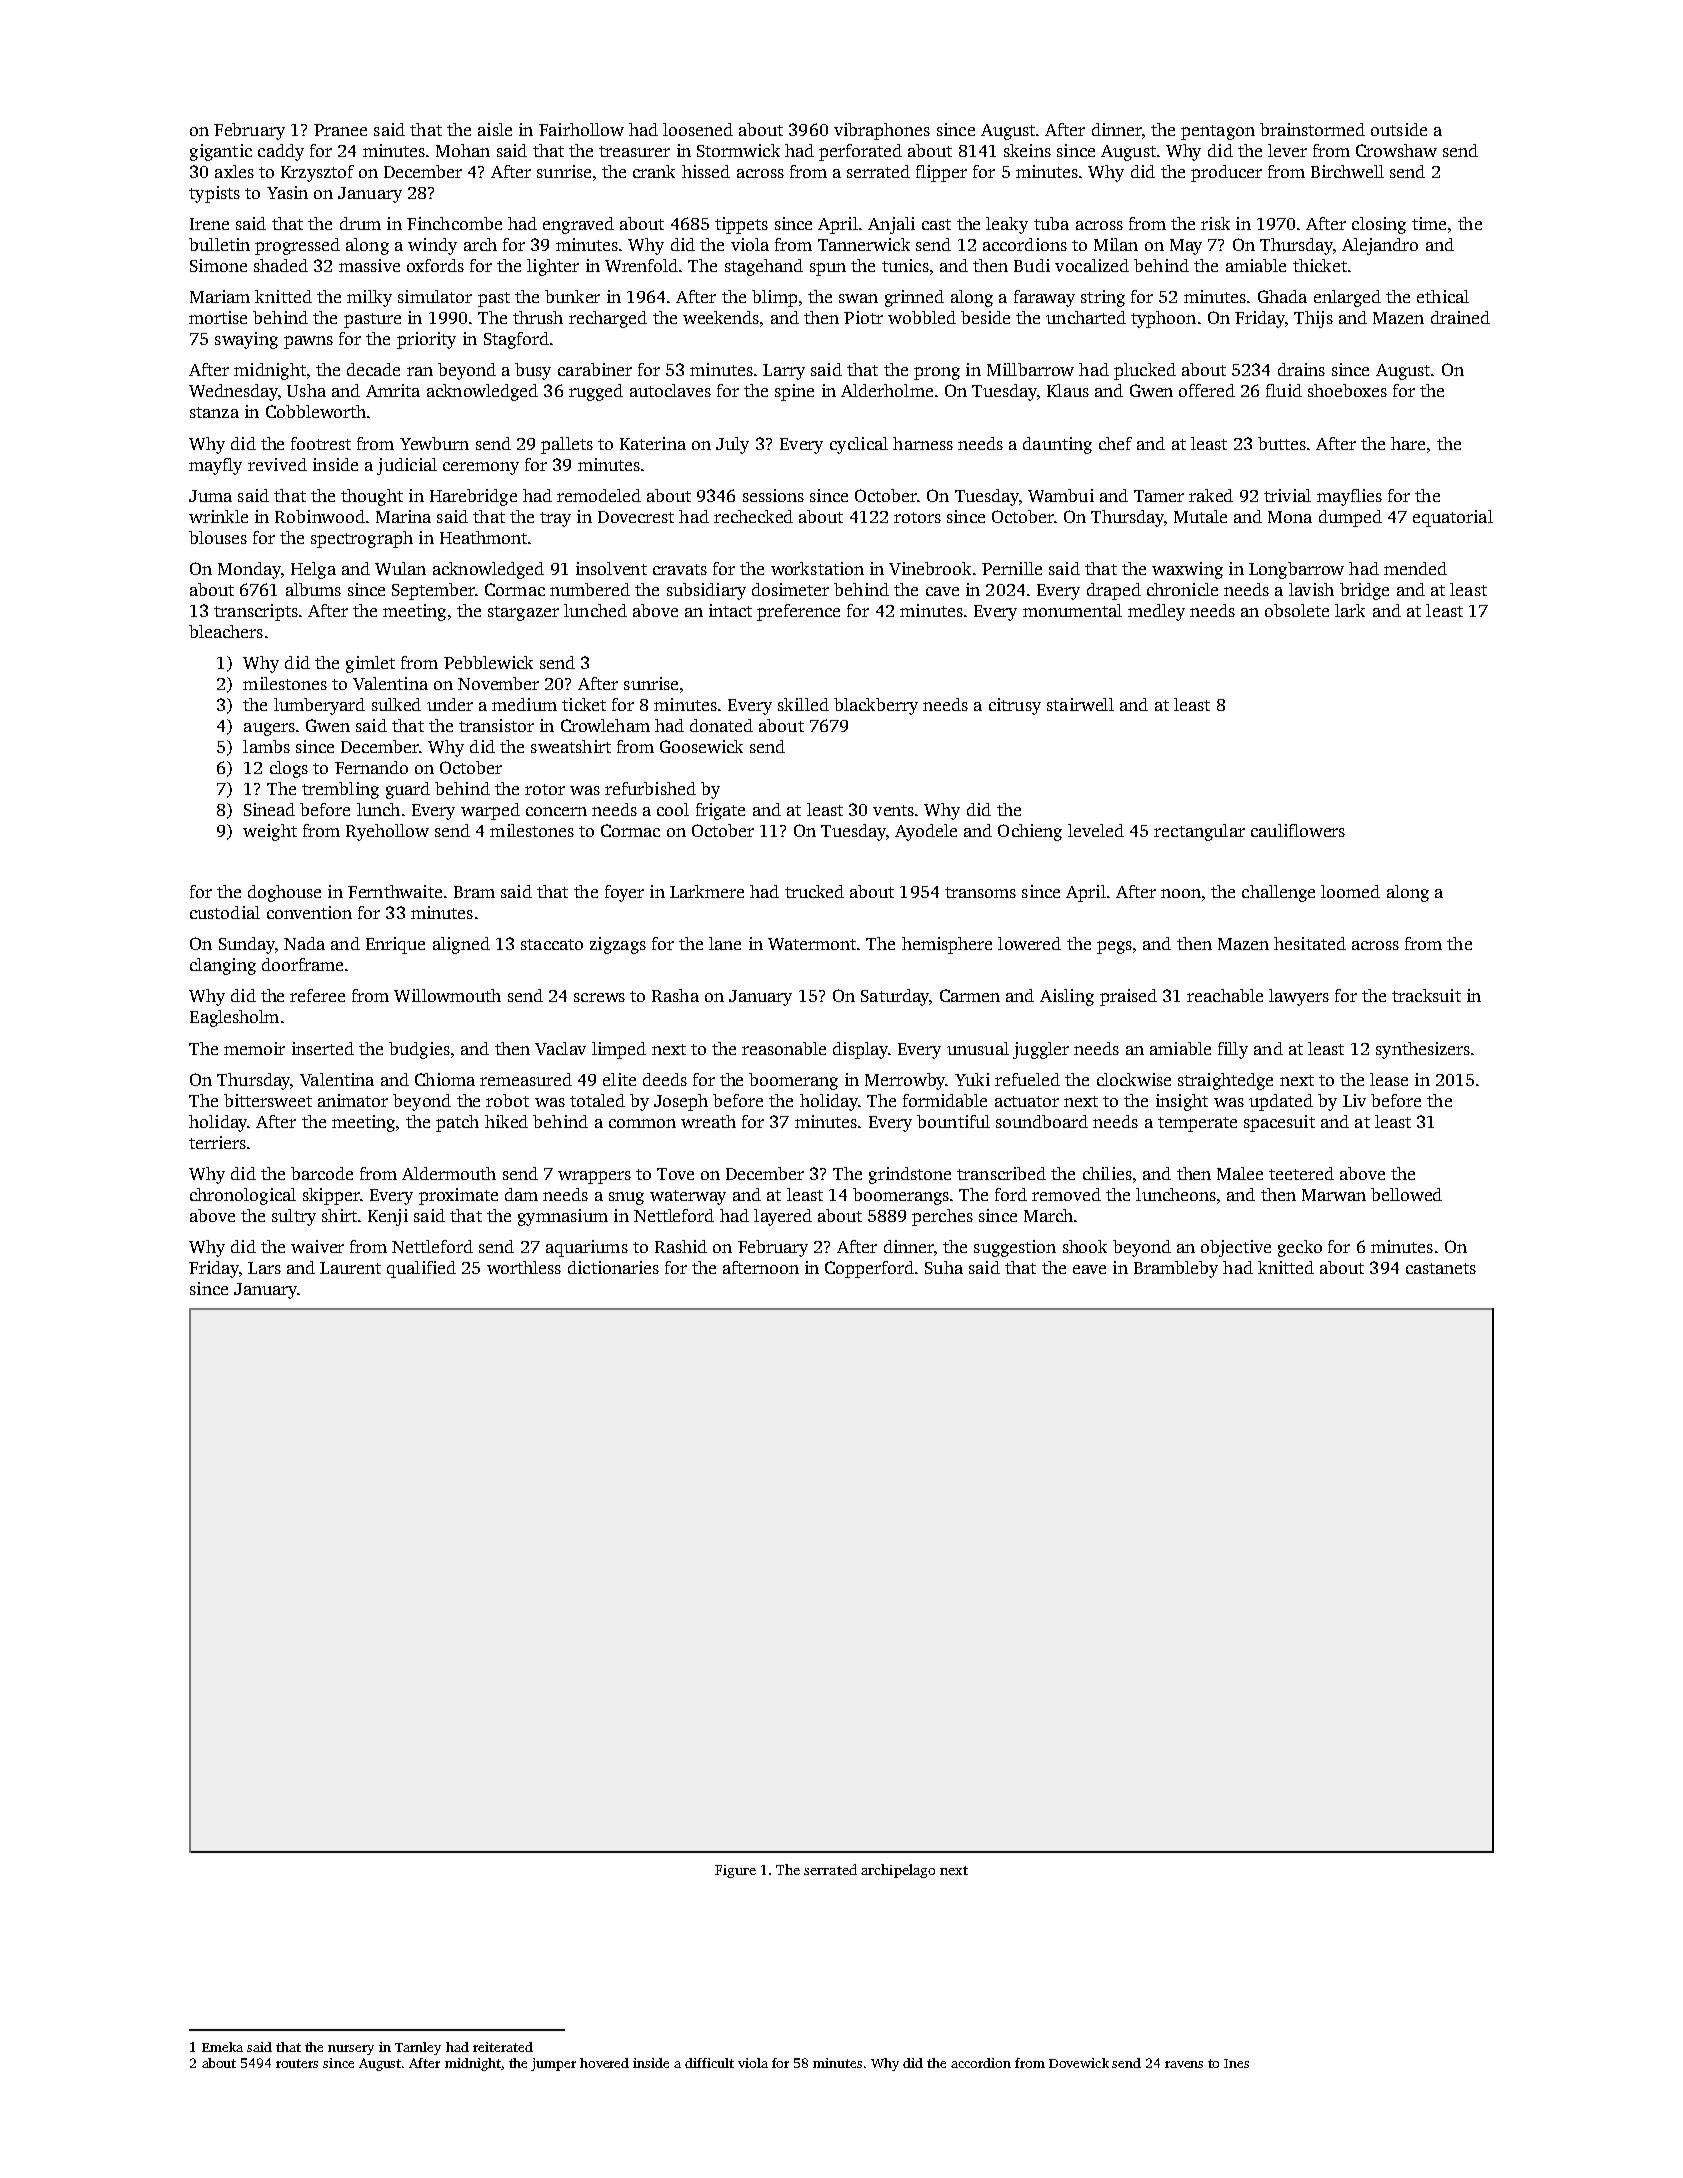 This screenshot has height=2178, width=1683. What do you see at coordinates (433, 591) in the screenshot?
I see `September` at bounding box center [433, 591].
